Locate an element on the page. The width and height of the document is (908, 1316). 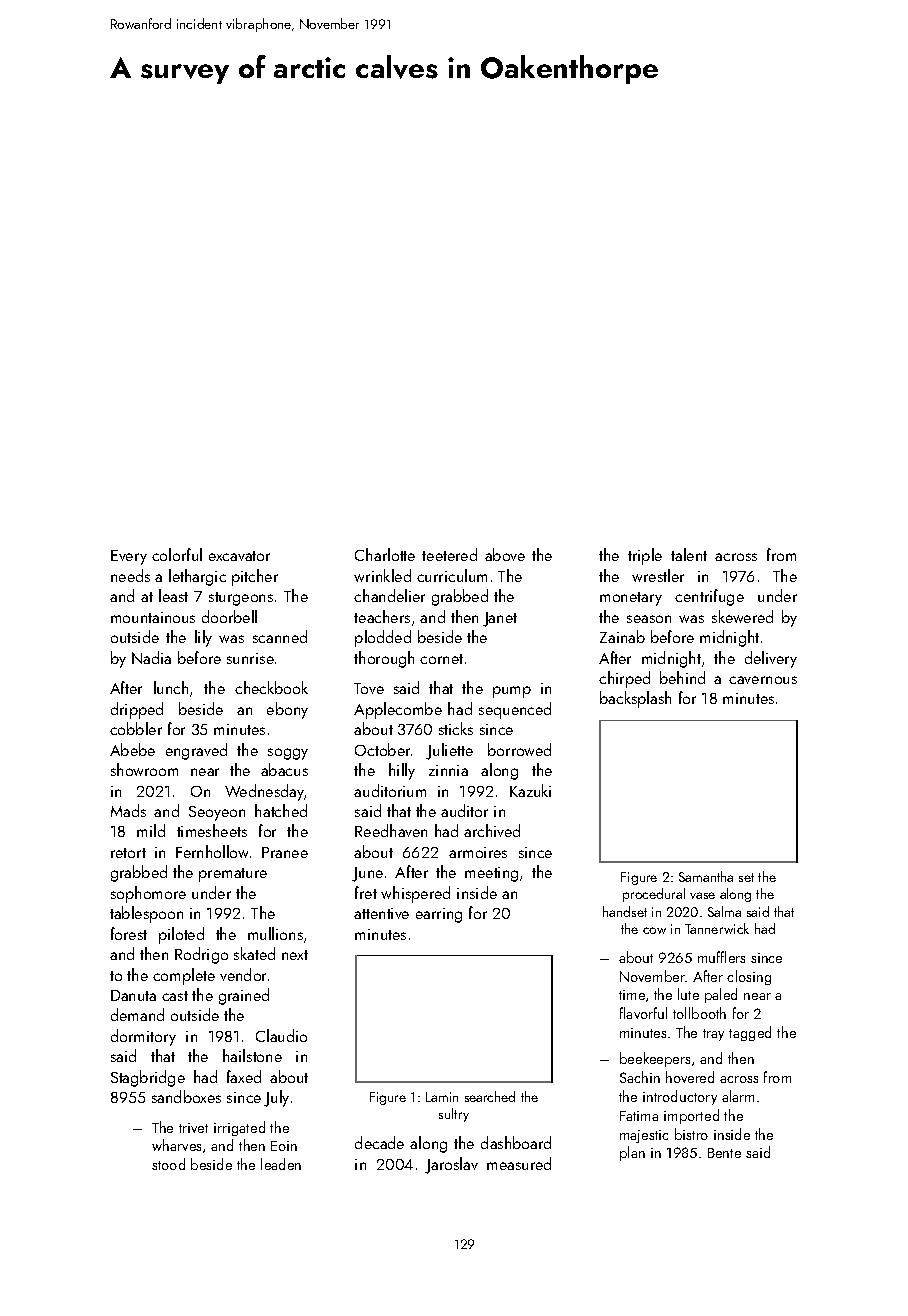
colorful is located at coordinates (177, 554).
